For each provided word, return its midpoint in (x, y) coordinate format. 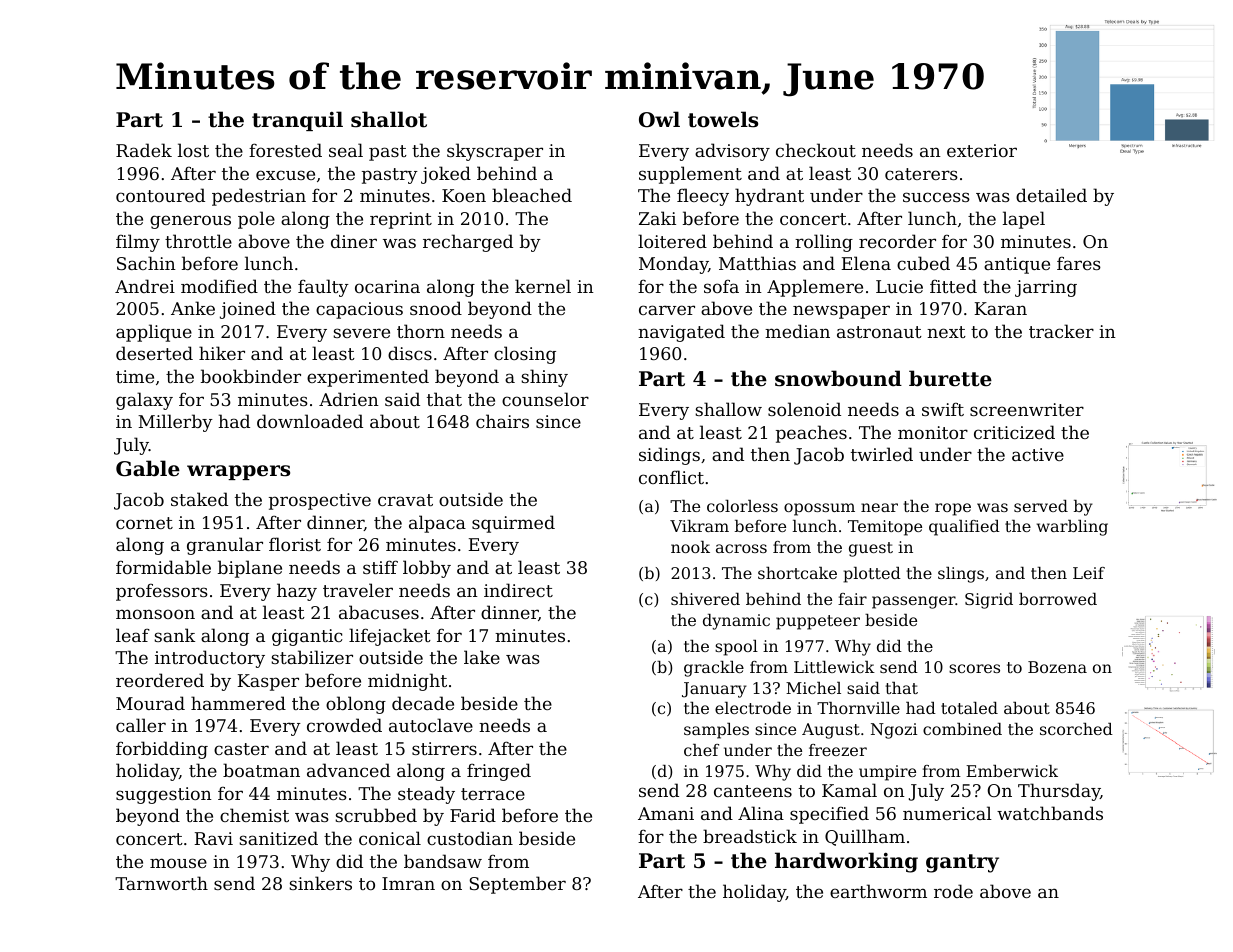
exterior (982, 150)
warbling (1072, 528)
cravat (405, 500)
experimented (368, 378)
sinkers (320, 883)
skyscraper (495, 152)
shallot (389, 119)
